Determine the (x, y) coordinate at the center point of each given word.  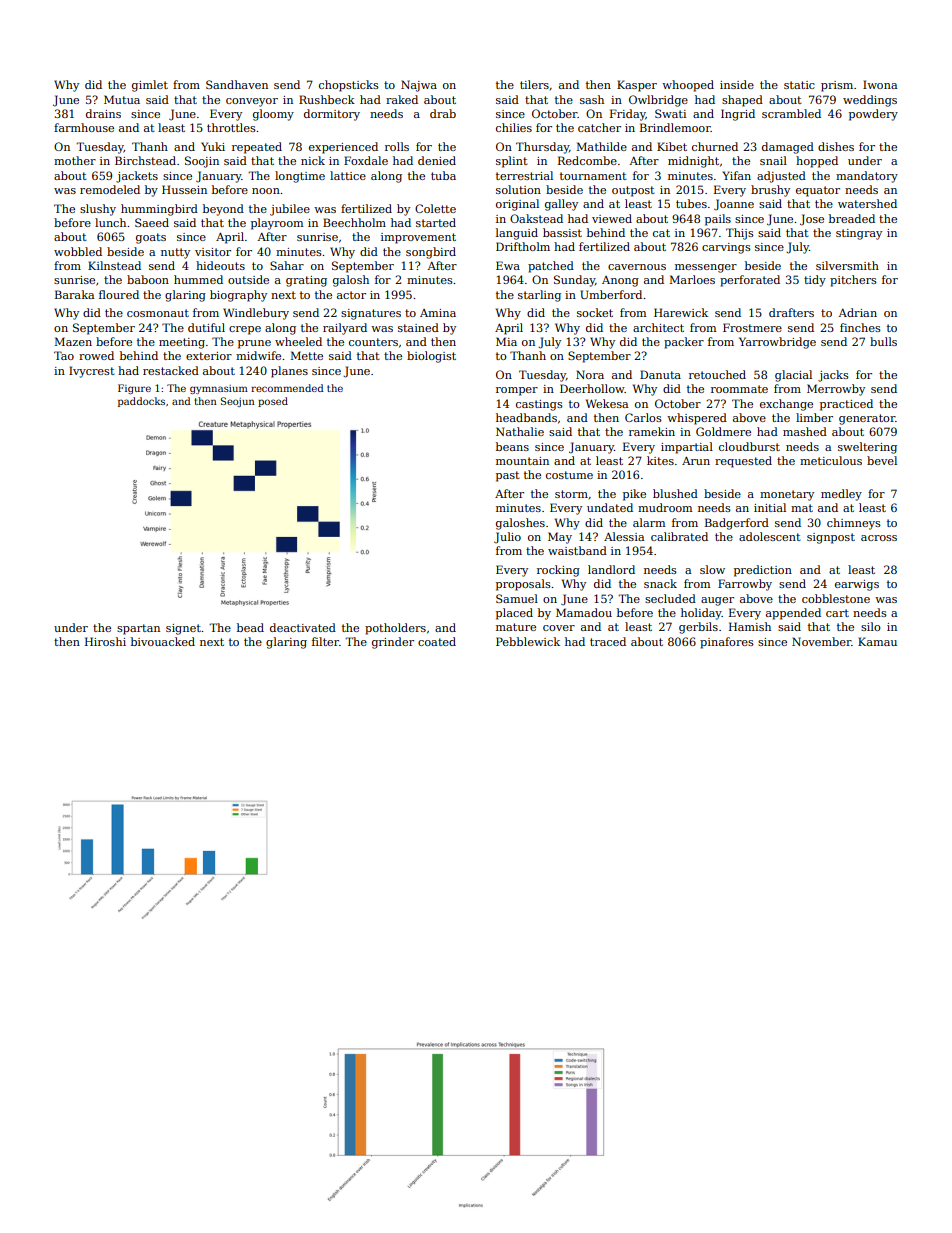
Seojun (238, 402)
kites (660, 460)
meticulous (831, 460)
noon (266, 191)
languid (517, 234)
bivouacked (163, 641)
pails (718, 220)
